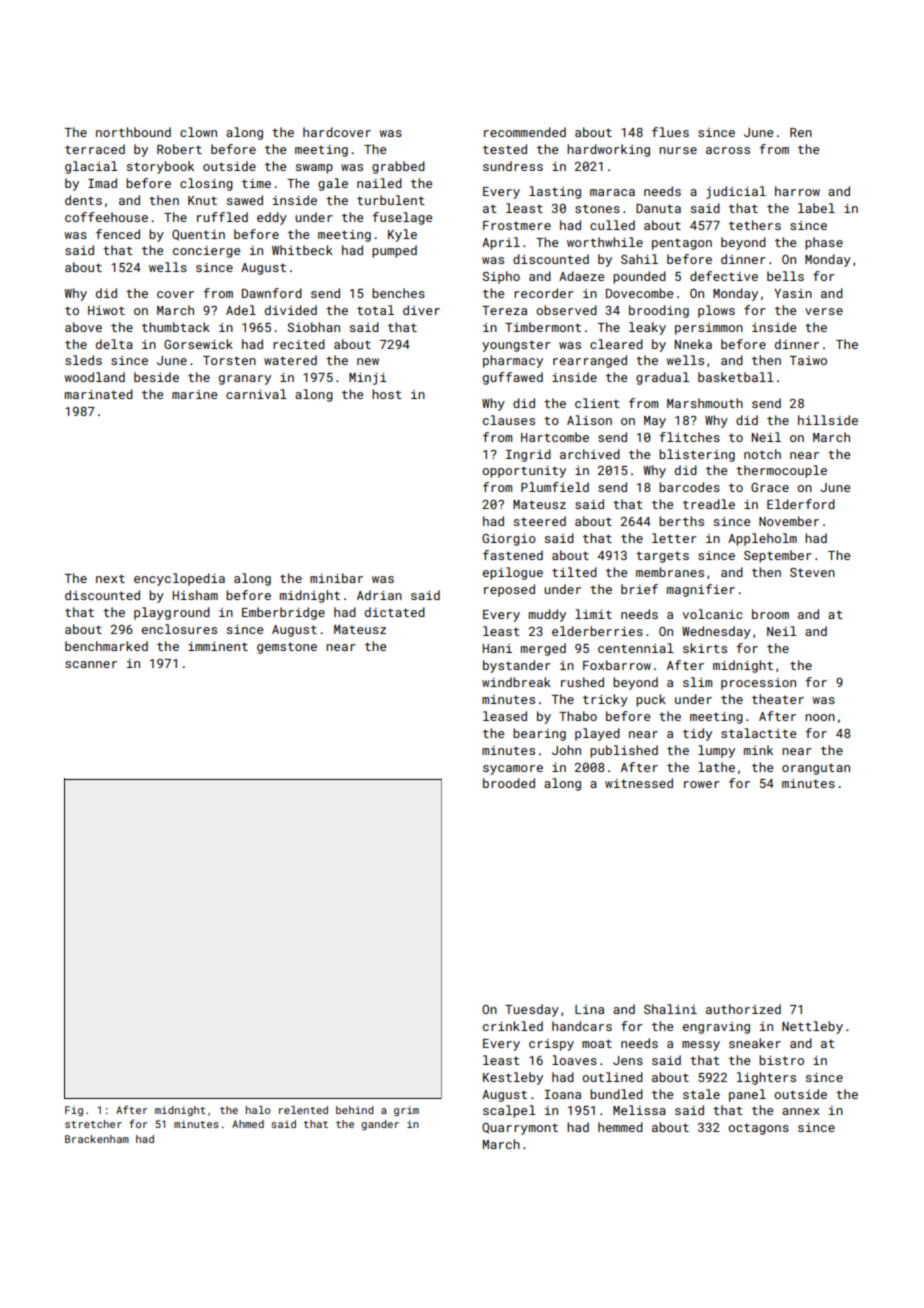 The height and width of the document is (1308, 924). What do you see at coordinates (689, 437) in the document?
I see `flitches` at bounding box center [689, 437].
